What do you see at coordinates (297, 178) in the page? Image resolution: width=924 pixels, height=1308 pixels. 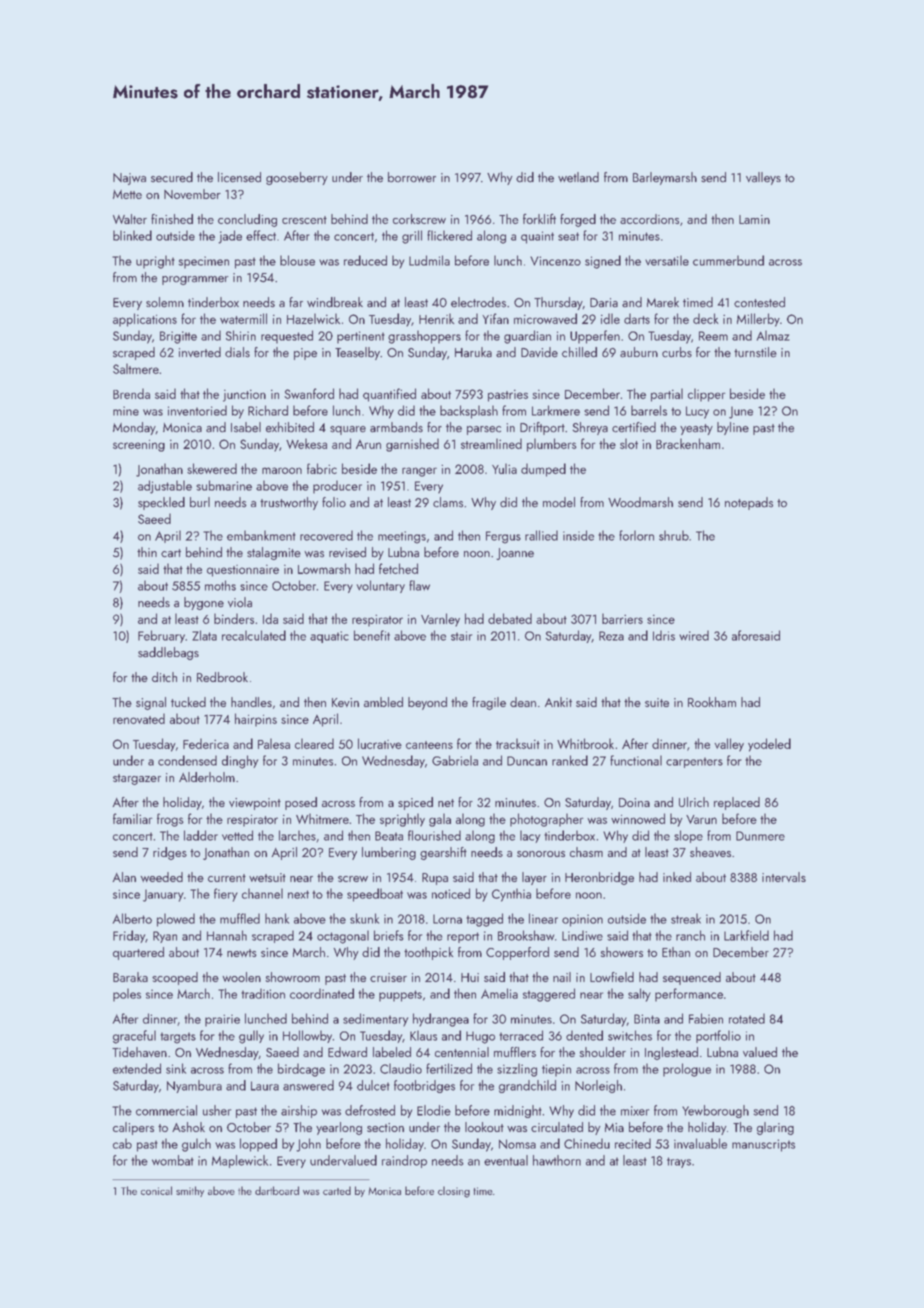 I see `gooseberry` at bounding box center [297, 178].
